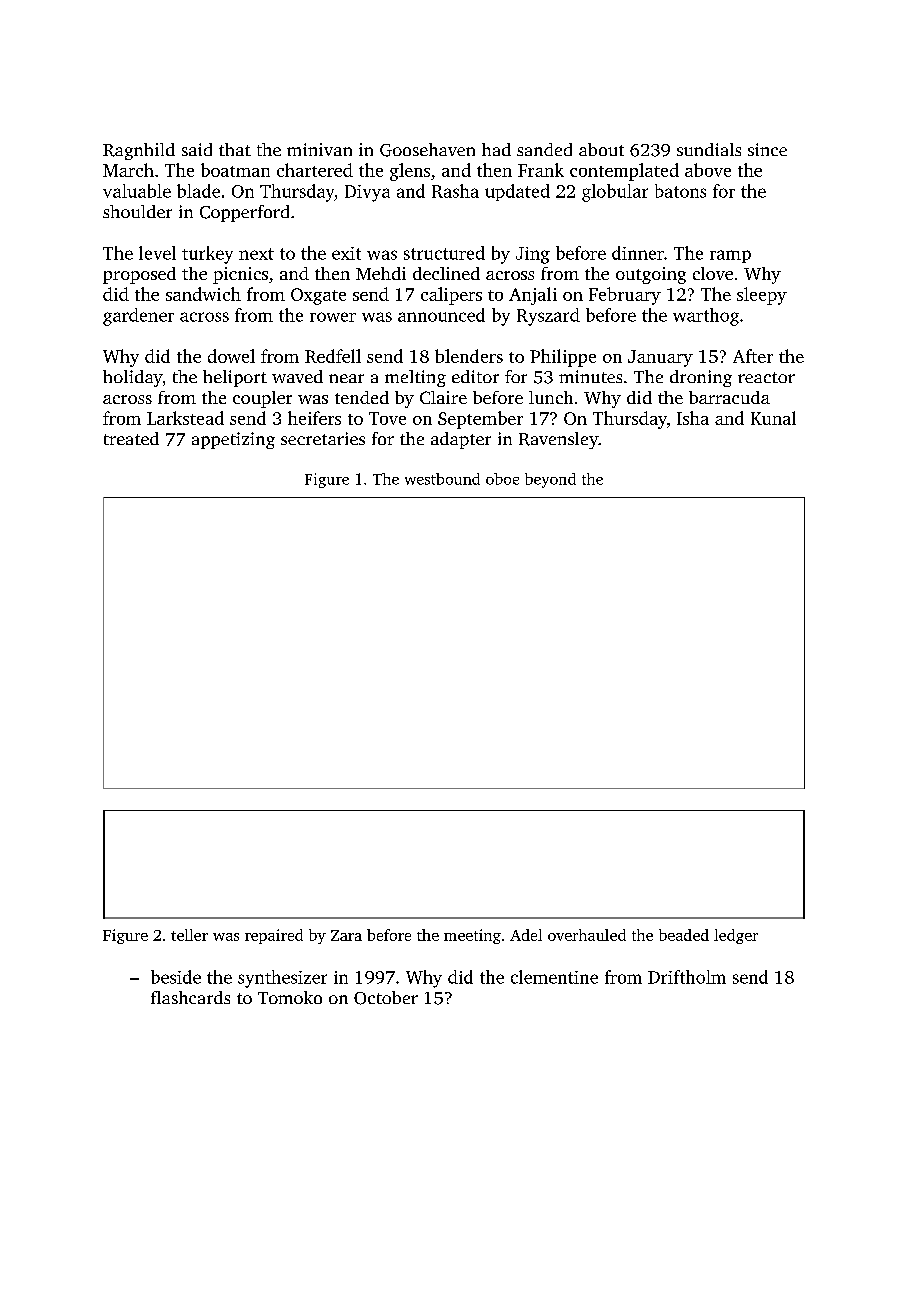  What do you see at coordinates (551, 397) in the screenshot?
I see `lunch` at bounding box center [551, 397].
